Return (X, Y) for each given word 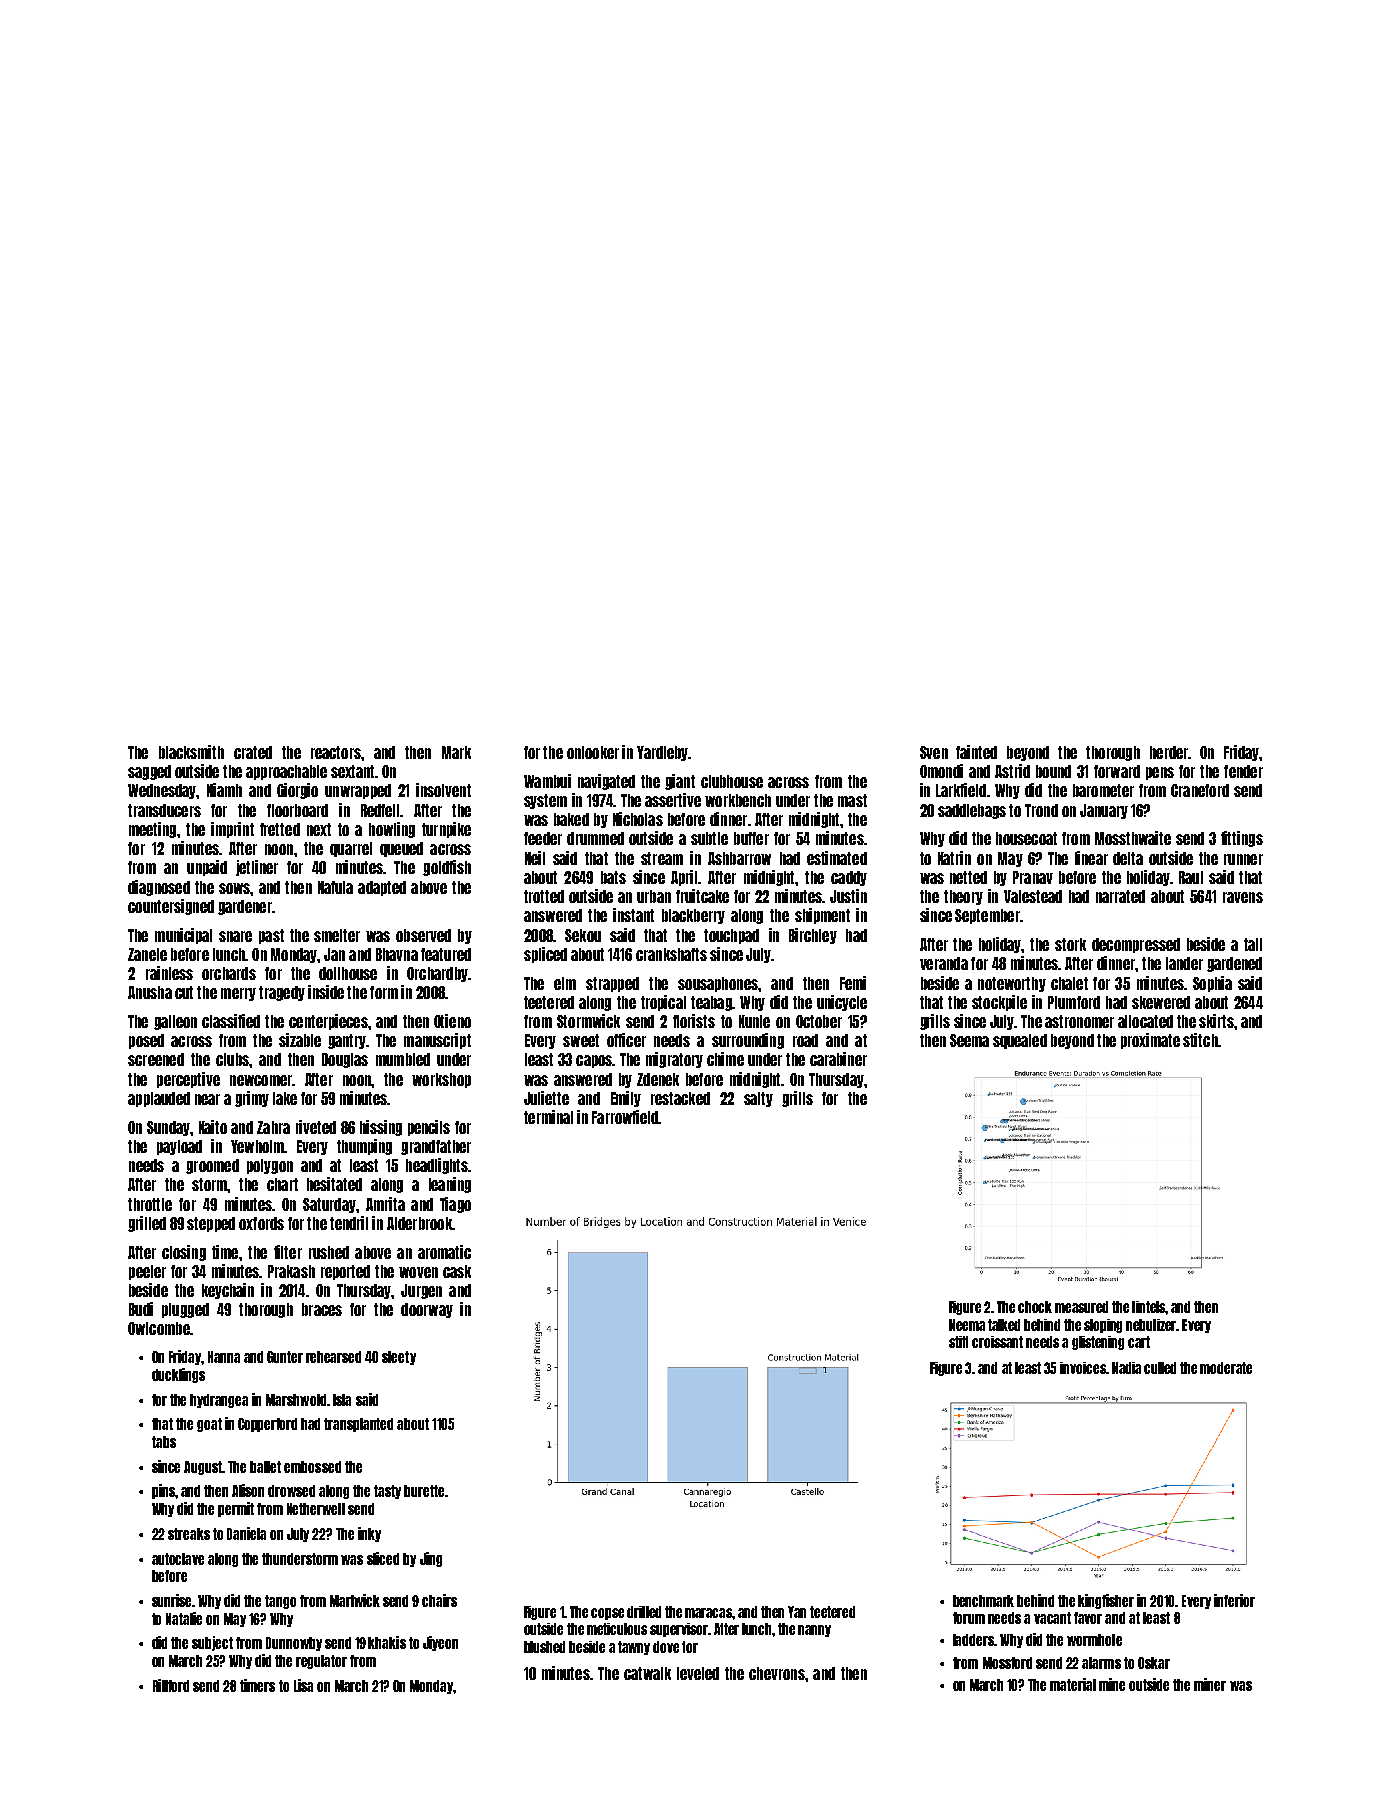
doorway (427, 1310)
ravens (1243, 897)
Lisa (303, 1685)
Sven (934, 752)
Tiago (455, 1205)
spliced (545, 955)
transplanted (358, 1425)
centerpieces (328, 1022)
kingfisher (1106, 1601)
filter (288, 1252)
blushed (544, 1647)
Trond (1041, 810)
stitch (1200, 1040)
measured (1081, 1307)
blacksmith (191, 752)
